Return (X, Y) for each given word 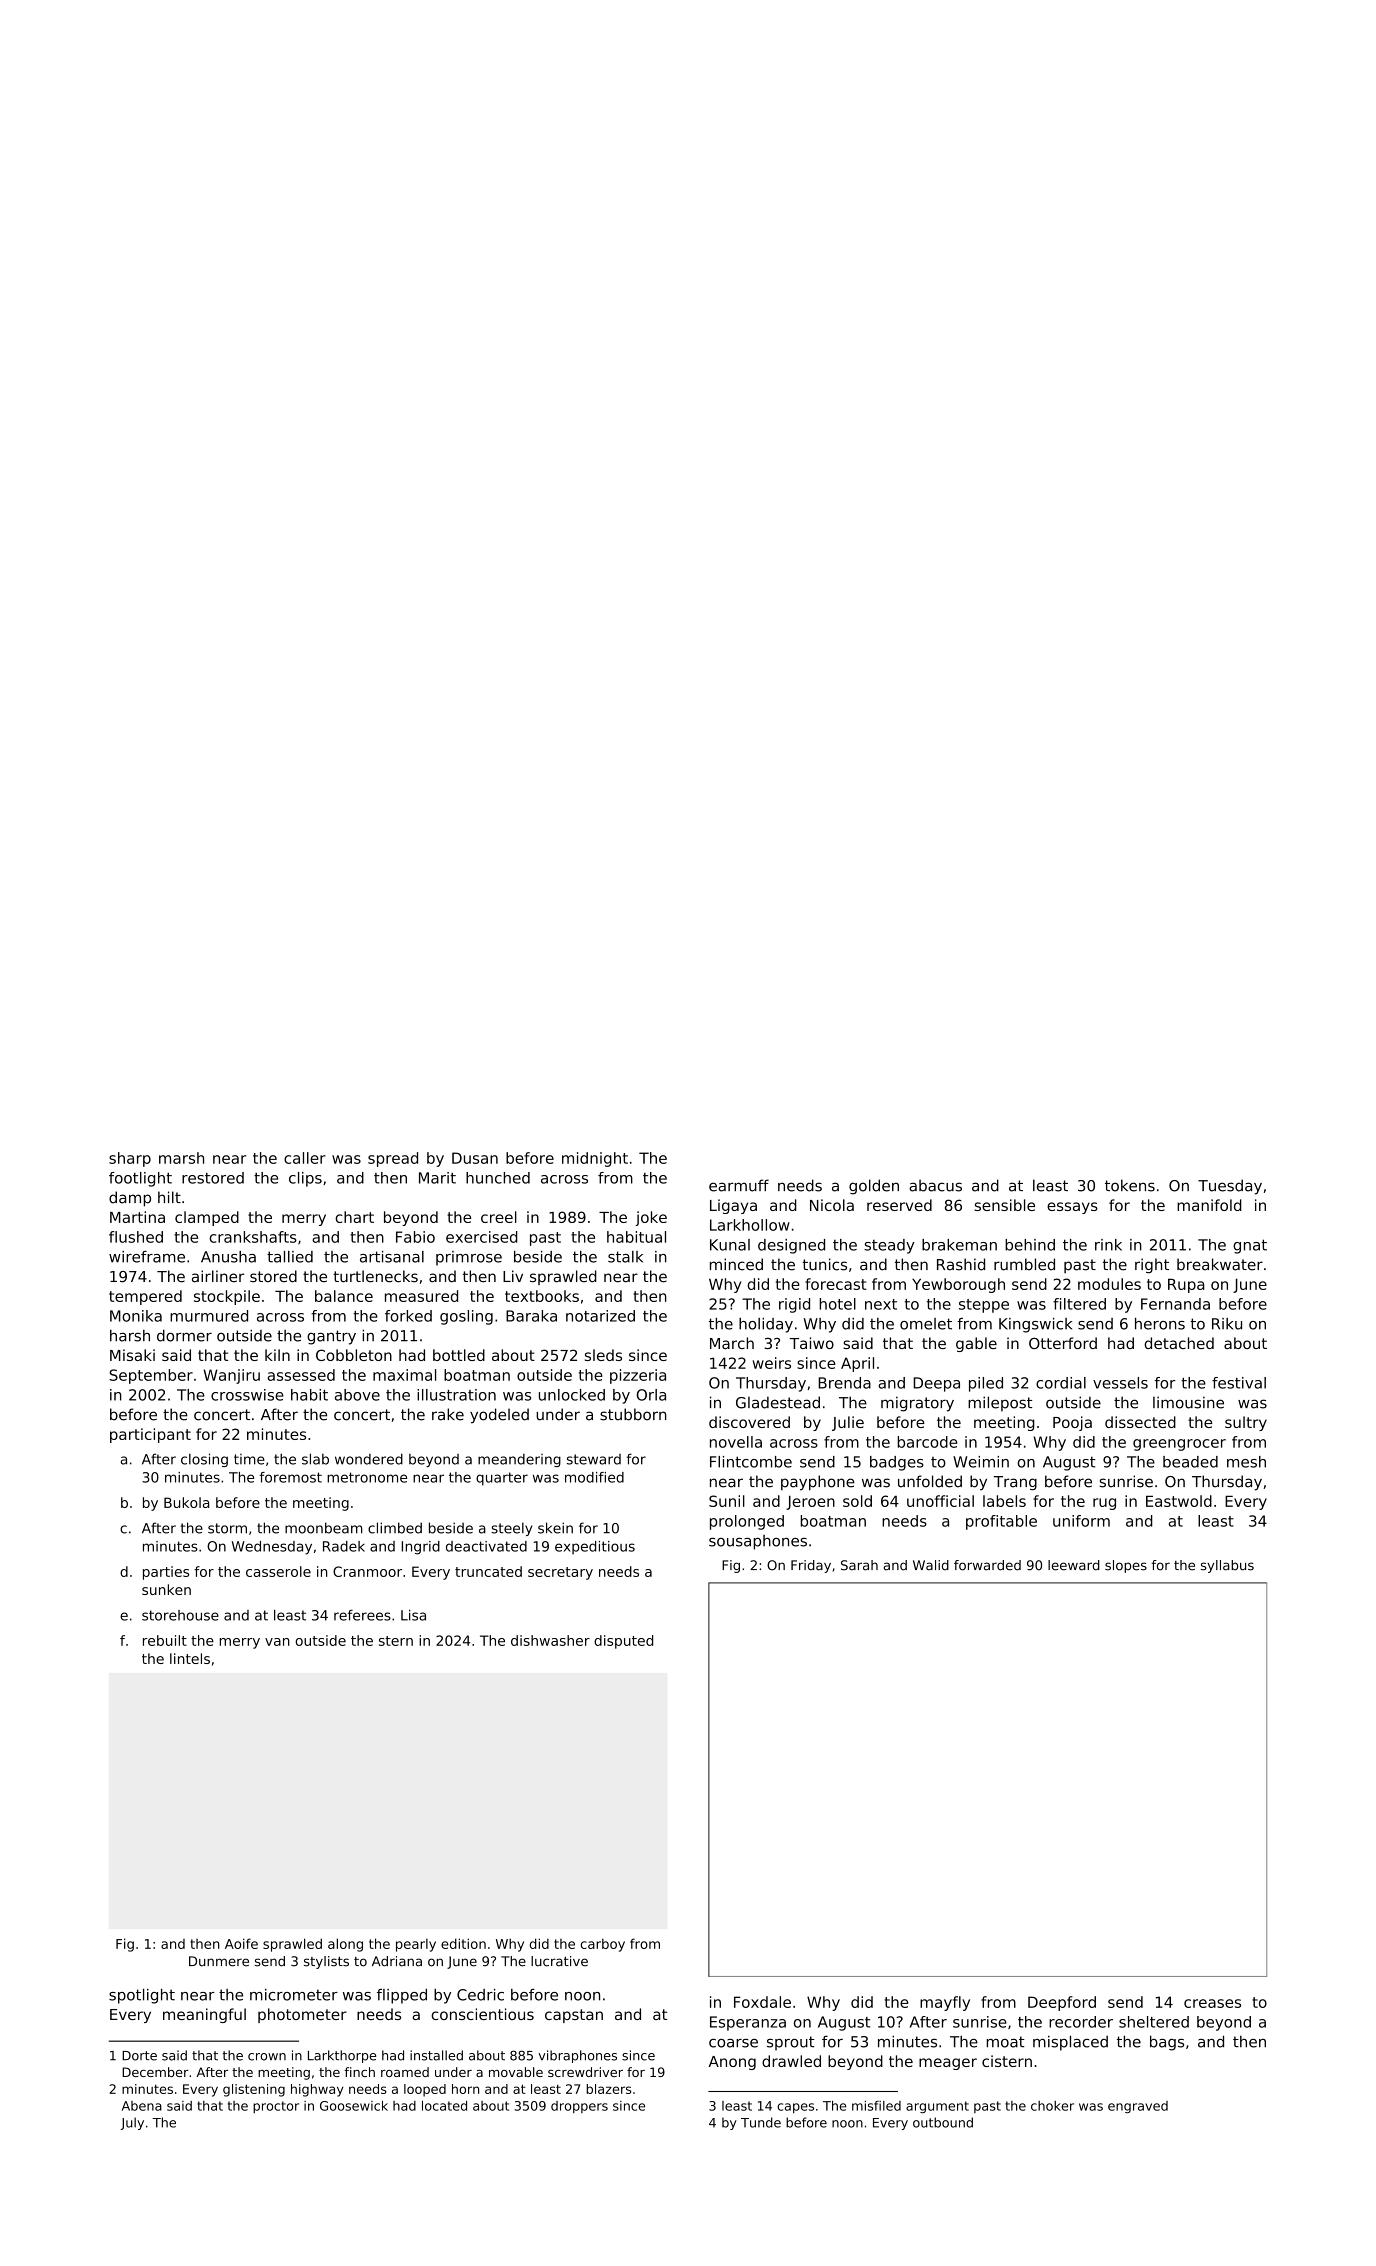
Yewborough (958, 1285)
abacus (935, 1185)
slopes (1126, 1566)
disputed (623, 1642)
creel (499, 1217)
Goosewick (354, 2106)
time (249, 1459)
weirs (772, 1363)
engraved (1138, 2107)
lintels (190, 1658)
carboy (603, 1945)
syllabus (1227, 1566)
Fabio (415, 1237)
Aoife (241, 1943)
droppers (579, 2107)
